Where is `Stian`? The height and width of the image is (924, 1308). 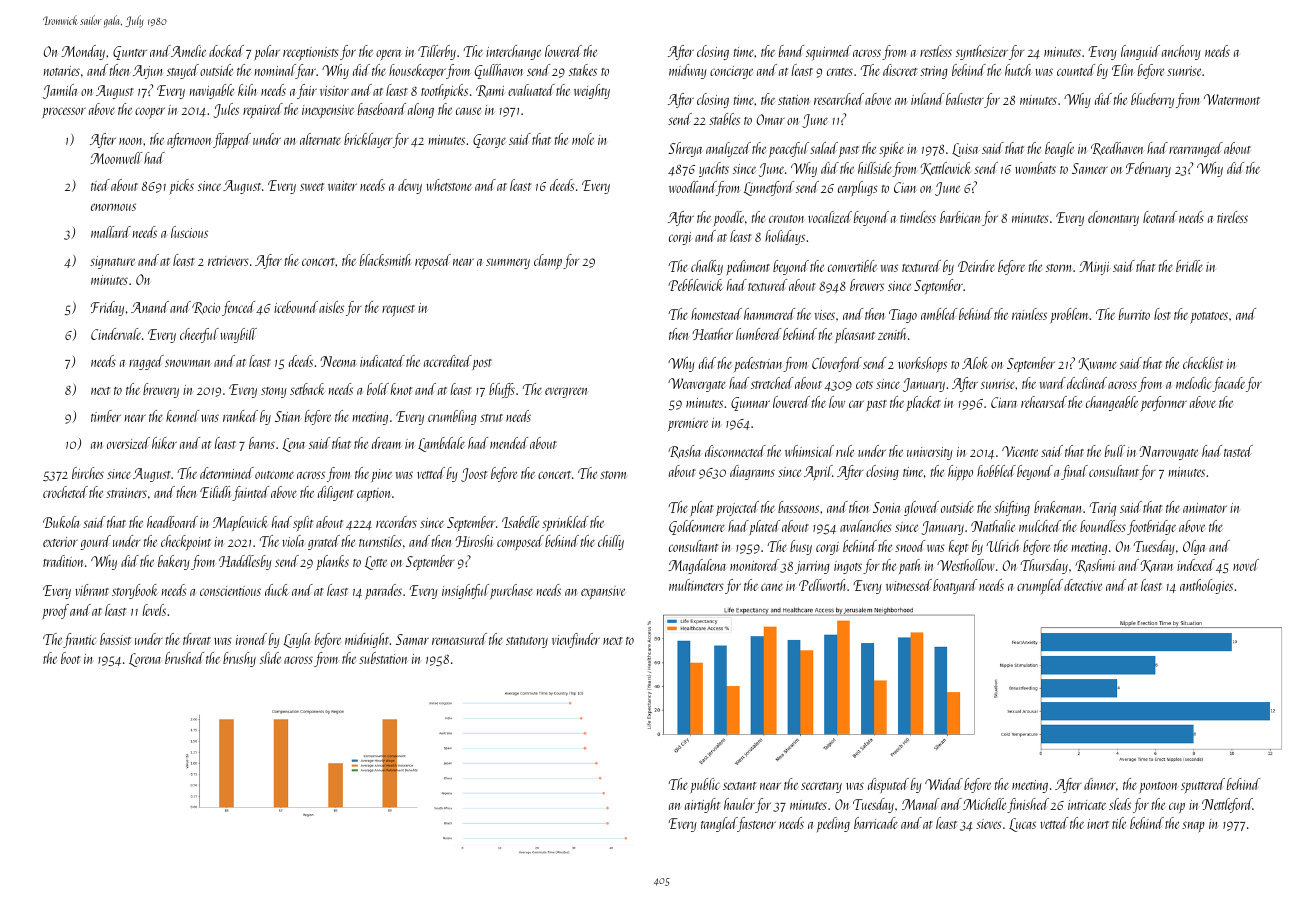 Stian is located at coordinates (288, 416).
